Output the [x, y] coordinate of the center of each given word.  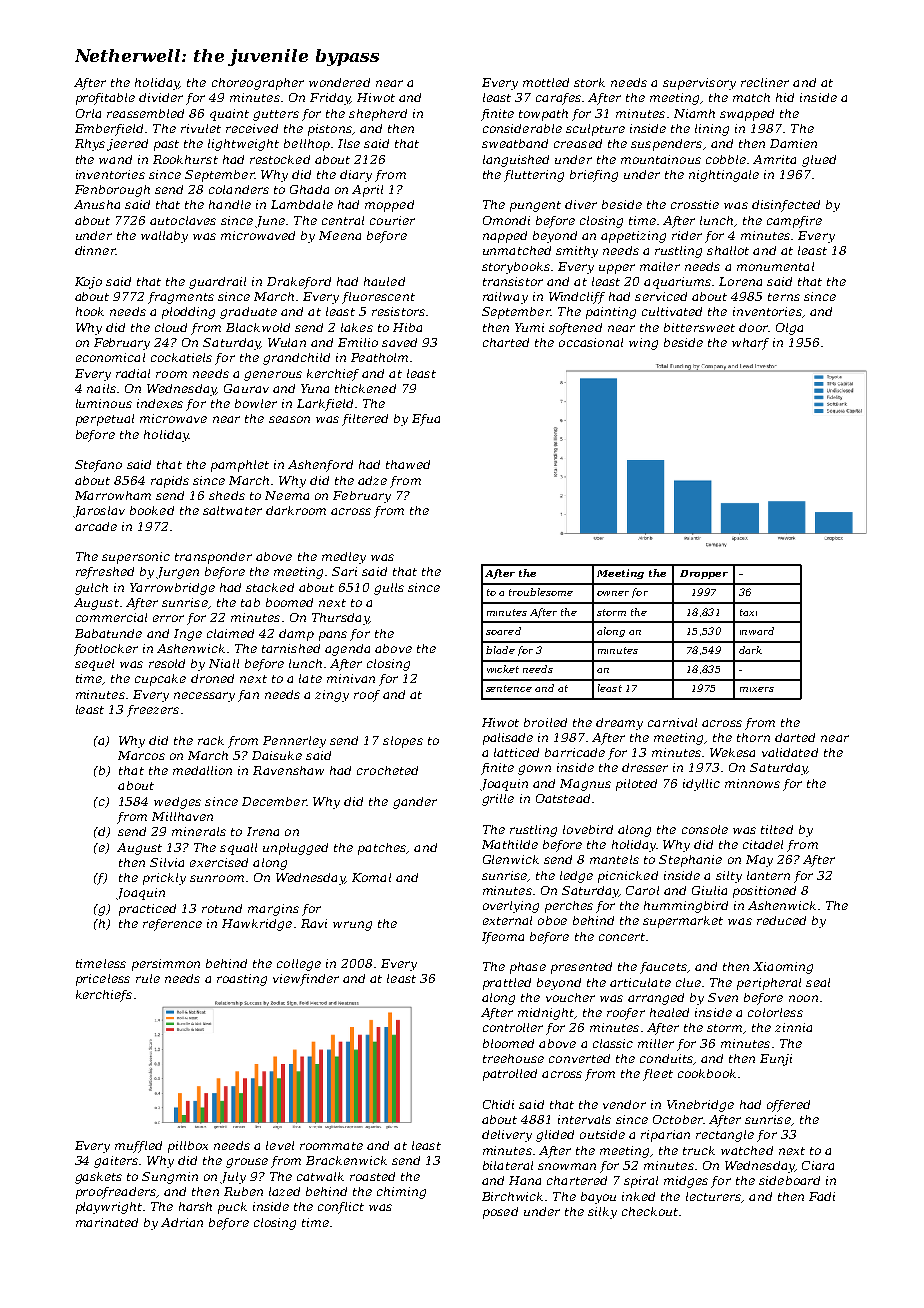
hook [90, 311]
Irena [263, 831]
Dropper [704, 574]
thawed [408, 464]
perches [569, 907]
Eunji [776, 1060]
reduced [781, 920]
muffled [138, 1147]
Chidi [498, 1104]
